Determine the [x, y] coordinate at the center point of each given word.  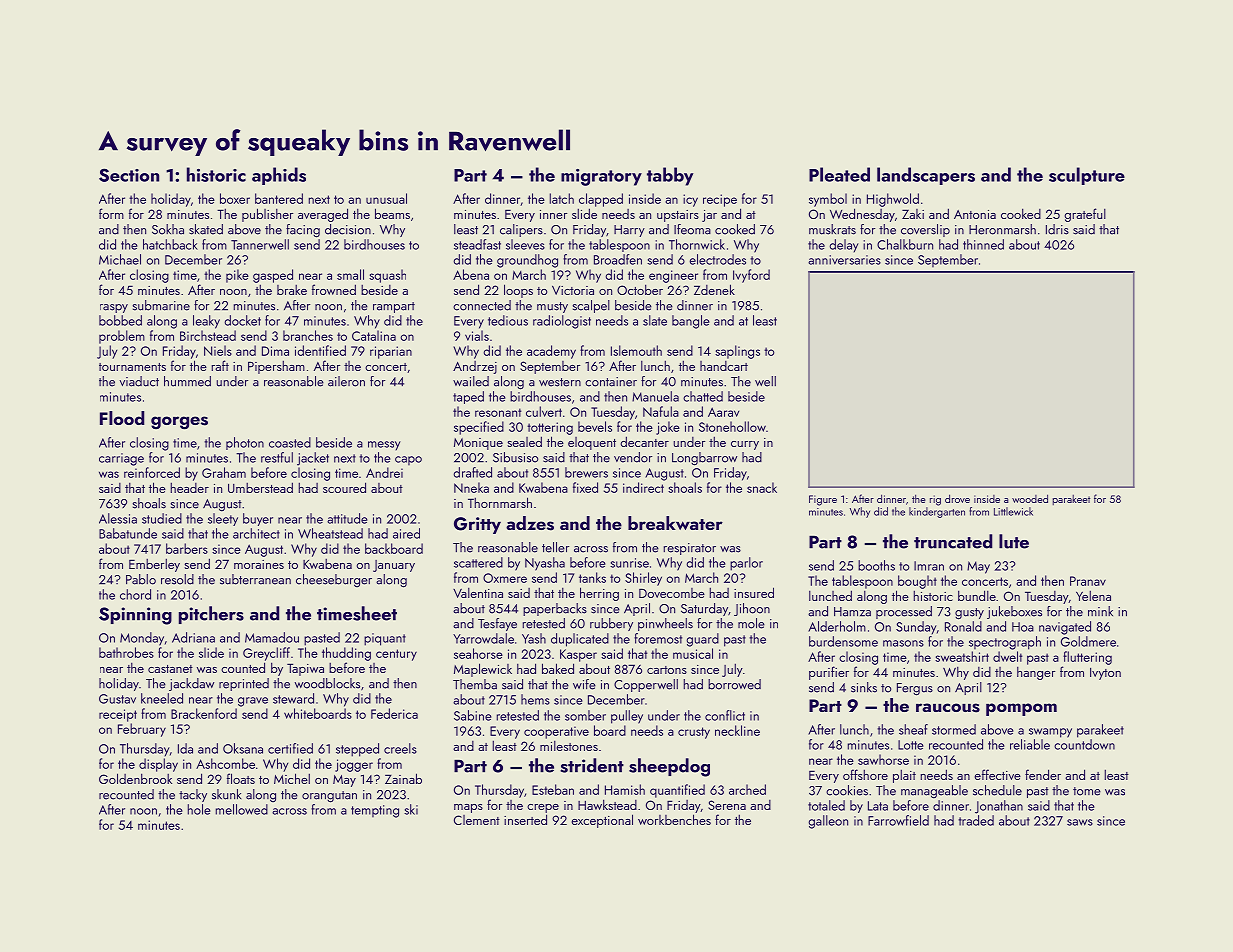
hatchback [170, 244]
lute [1014, 541]
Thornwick [697, 244]
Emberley [154, 565]
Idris [1057, 229]
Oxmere [505, 578]
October [640, 289]
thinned [983, 244]
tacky [193, 795]
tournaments [132, 367]
